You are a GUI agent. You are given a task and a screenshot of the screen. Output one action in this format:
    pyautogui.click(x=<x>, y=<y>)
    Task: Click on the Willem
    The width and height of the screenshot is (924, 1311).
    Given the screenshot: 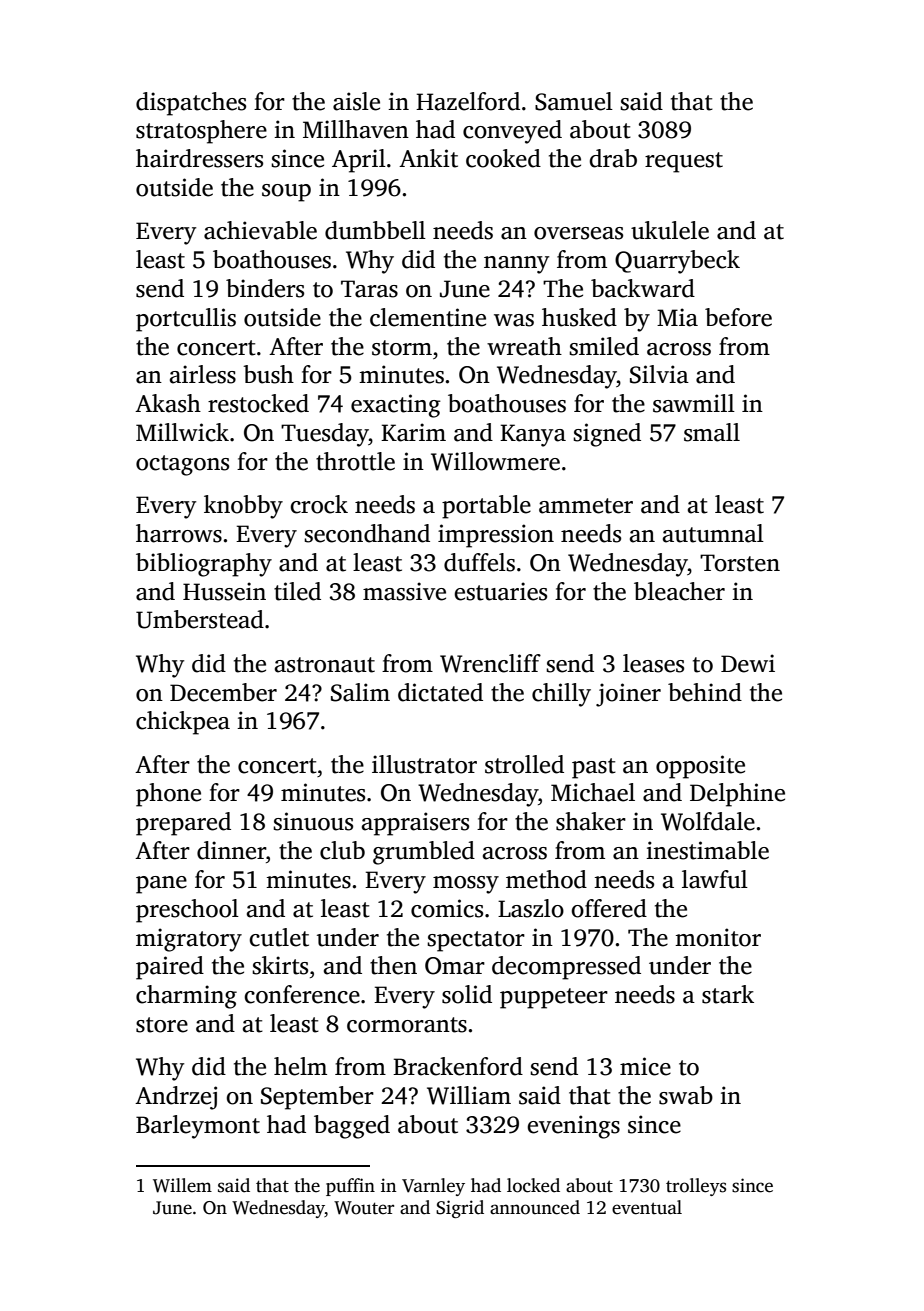 What is the action you would take?
    pyautogui.click(x=182, y=1185)
